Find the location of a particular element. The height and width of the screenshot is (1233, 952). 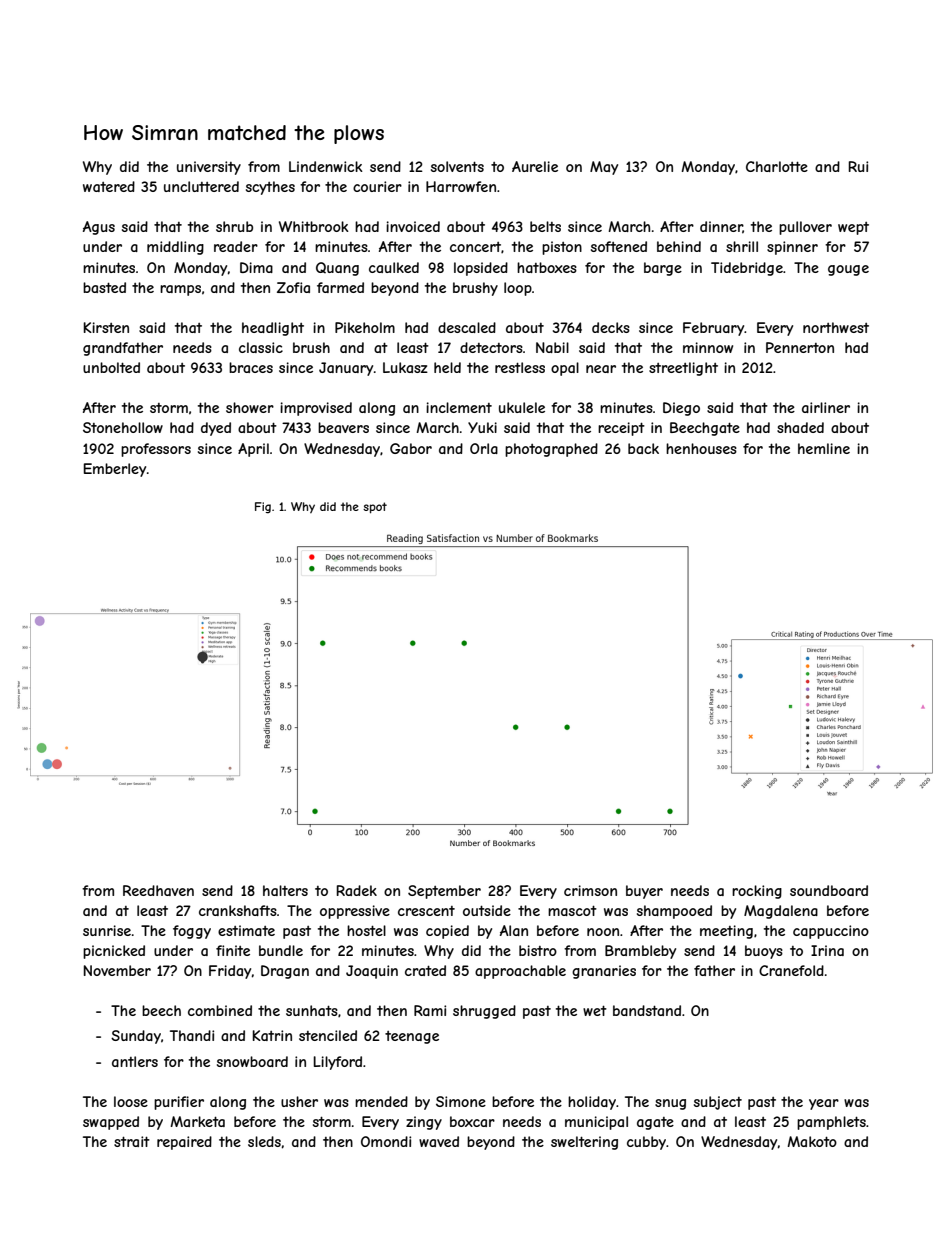

Pikeholm is located at coordinates (365, 327).
